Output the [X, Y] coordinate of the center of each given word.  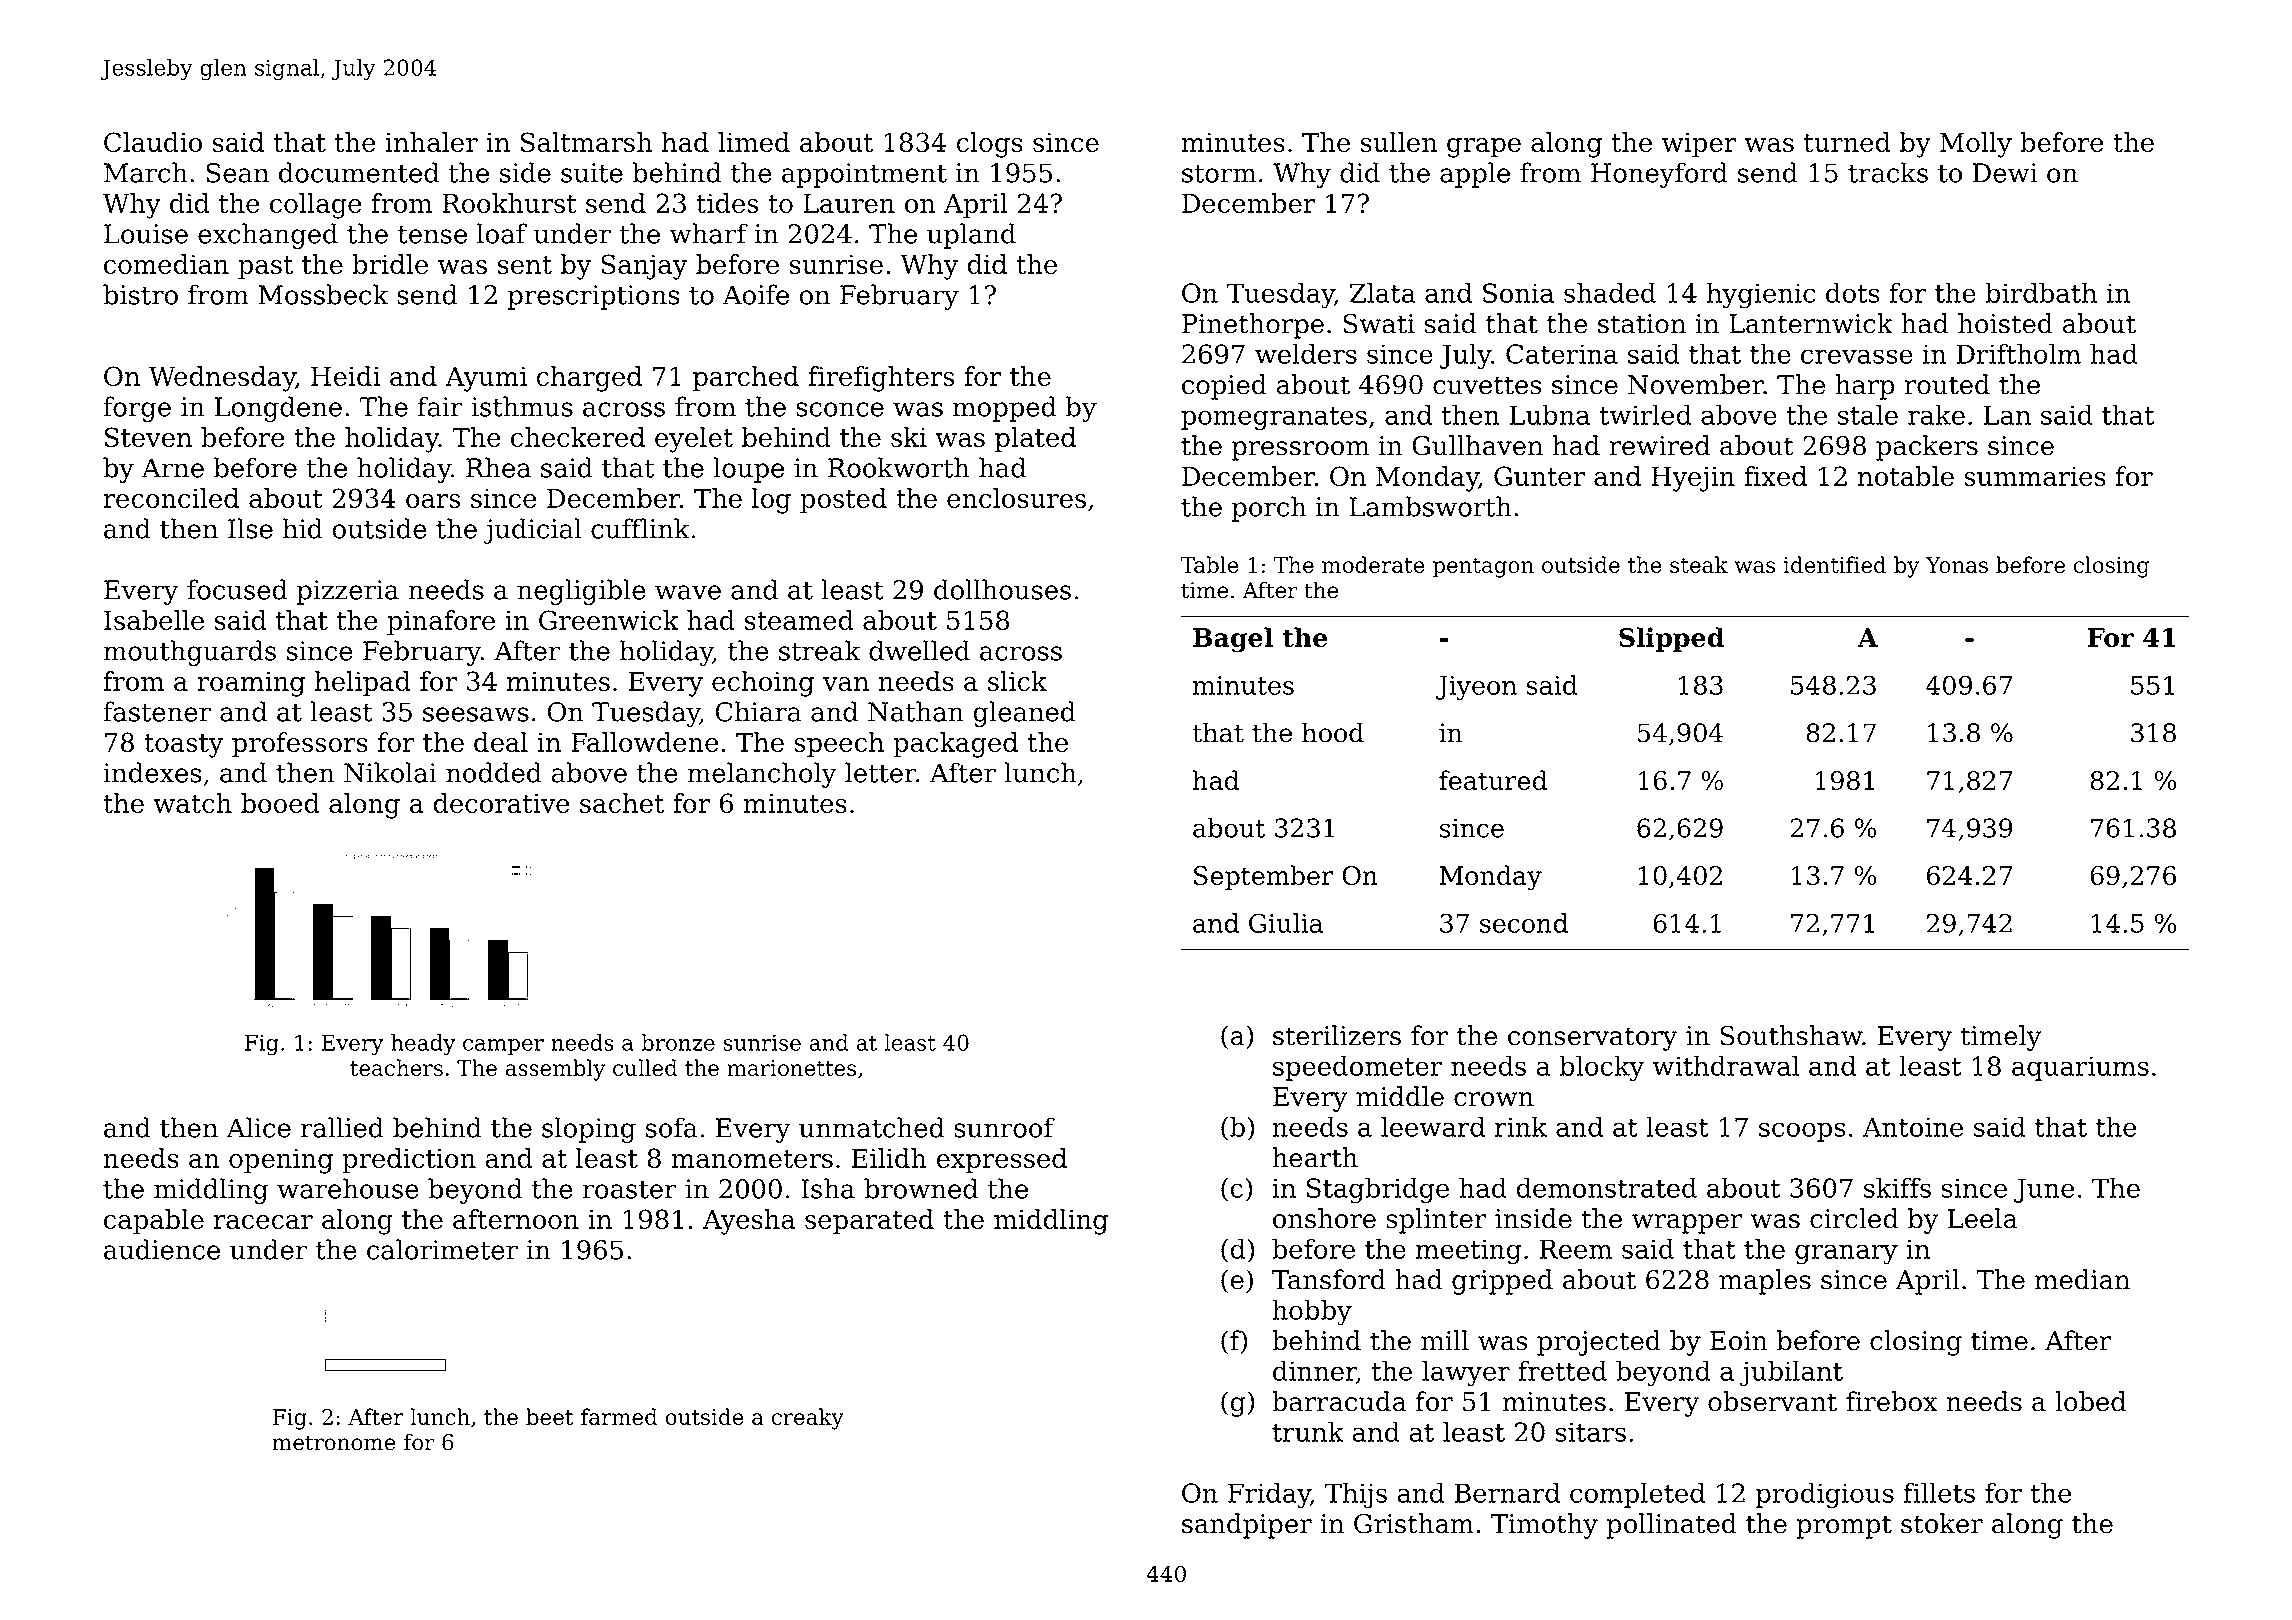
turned [1847, 142]
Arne [172, 468]
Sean [237, 173]
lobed [2090, 1401]
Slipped [1671, 639]
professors [300, 745]
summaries [2035, 476]
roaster [629, 1189]
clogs [989, 145]
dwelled [919, 650]
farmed [619, 1416]
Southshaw [1791, 1035]
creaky [807, 1419]
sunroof [1004, 1127]
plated [1035, 440]
